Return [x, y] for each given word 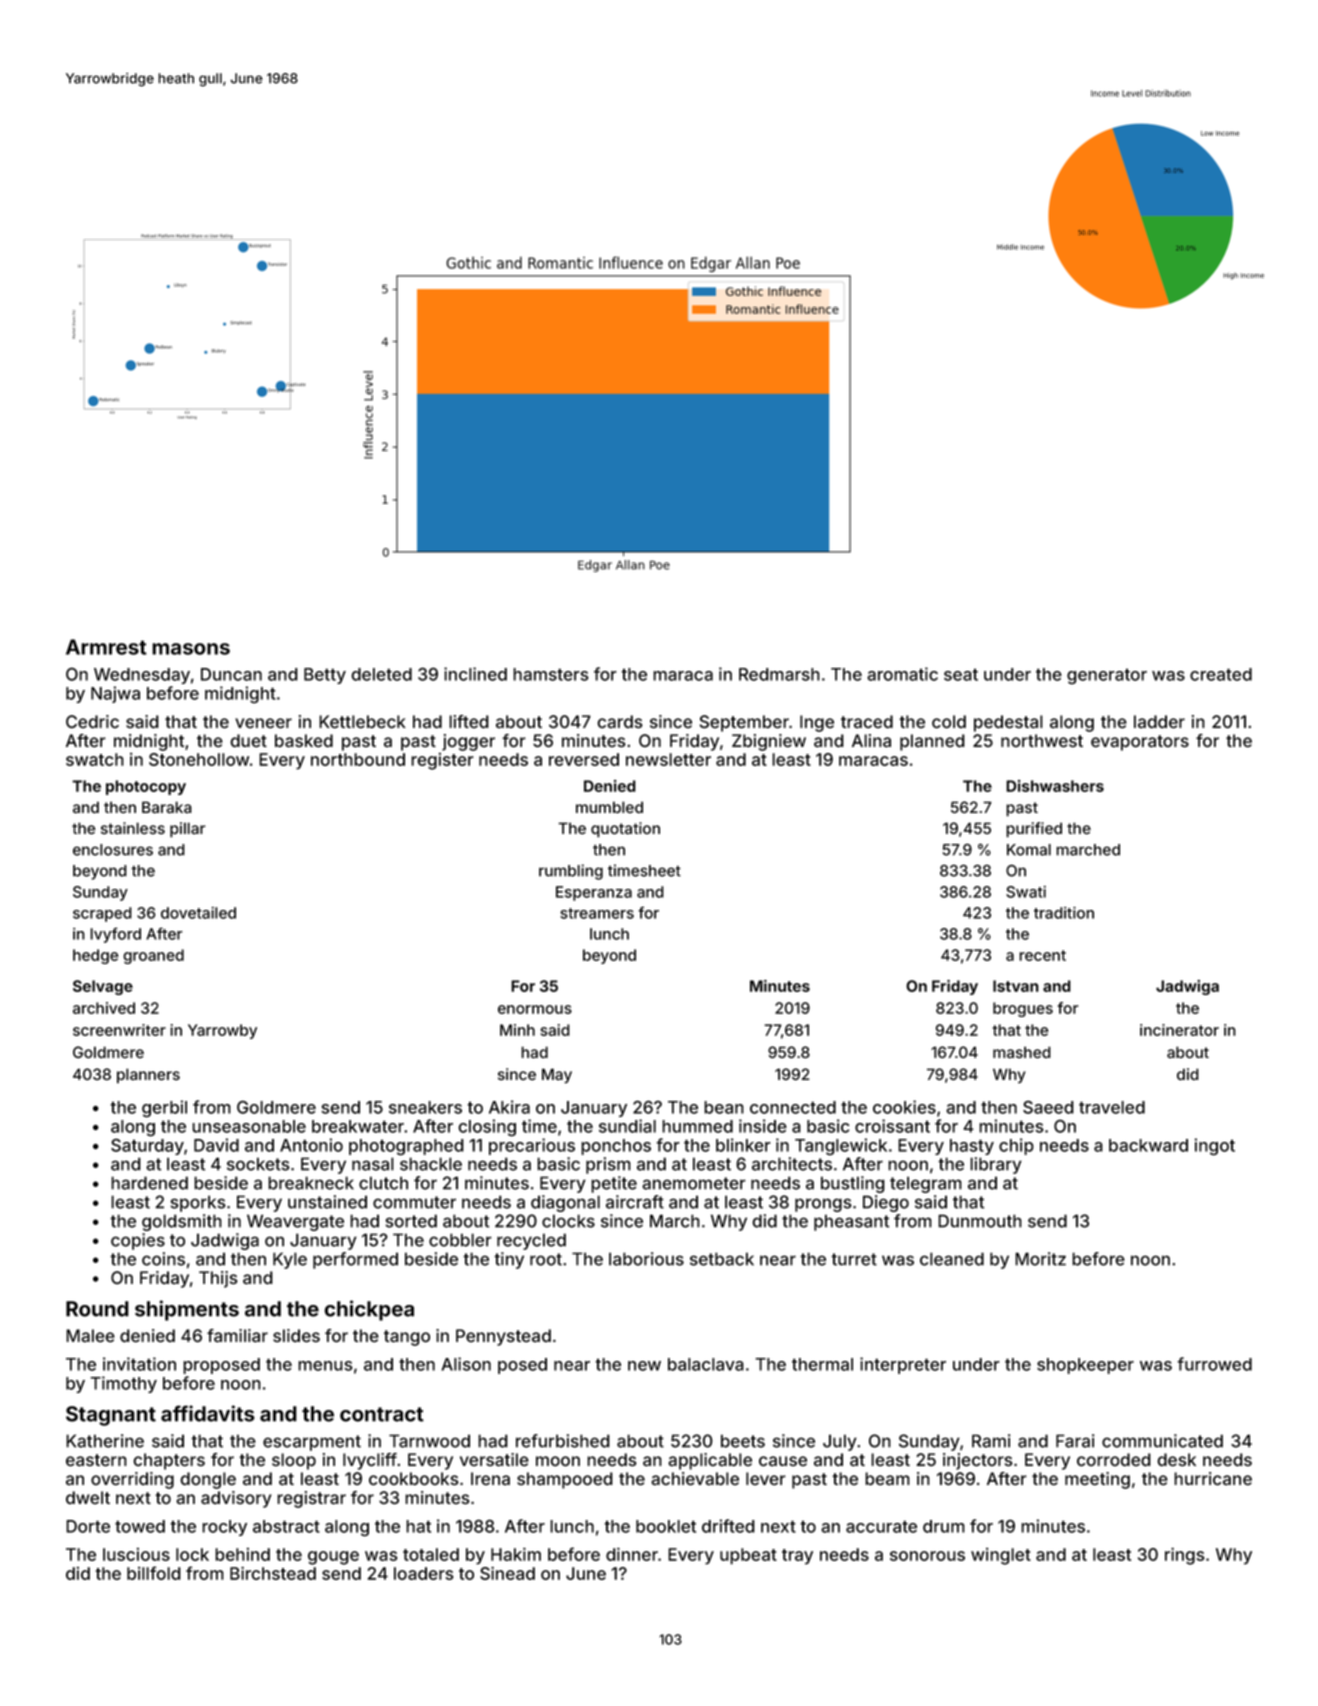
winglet [1001, 1556]
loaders [423, 1573]
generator [1107, 676]
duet [248, 740]
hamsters [551, 674]
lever [766, 1478]
